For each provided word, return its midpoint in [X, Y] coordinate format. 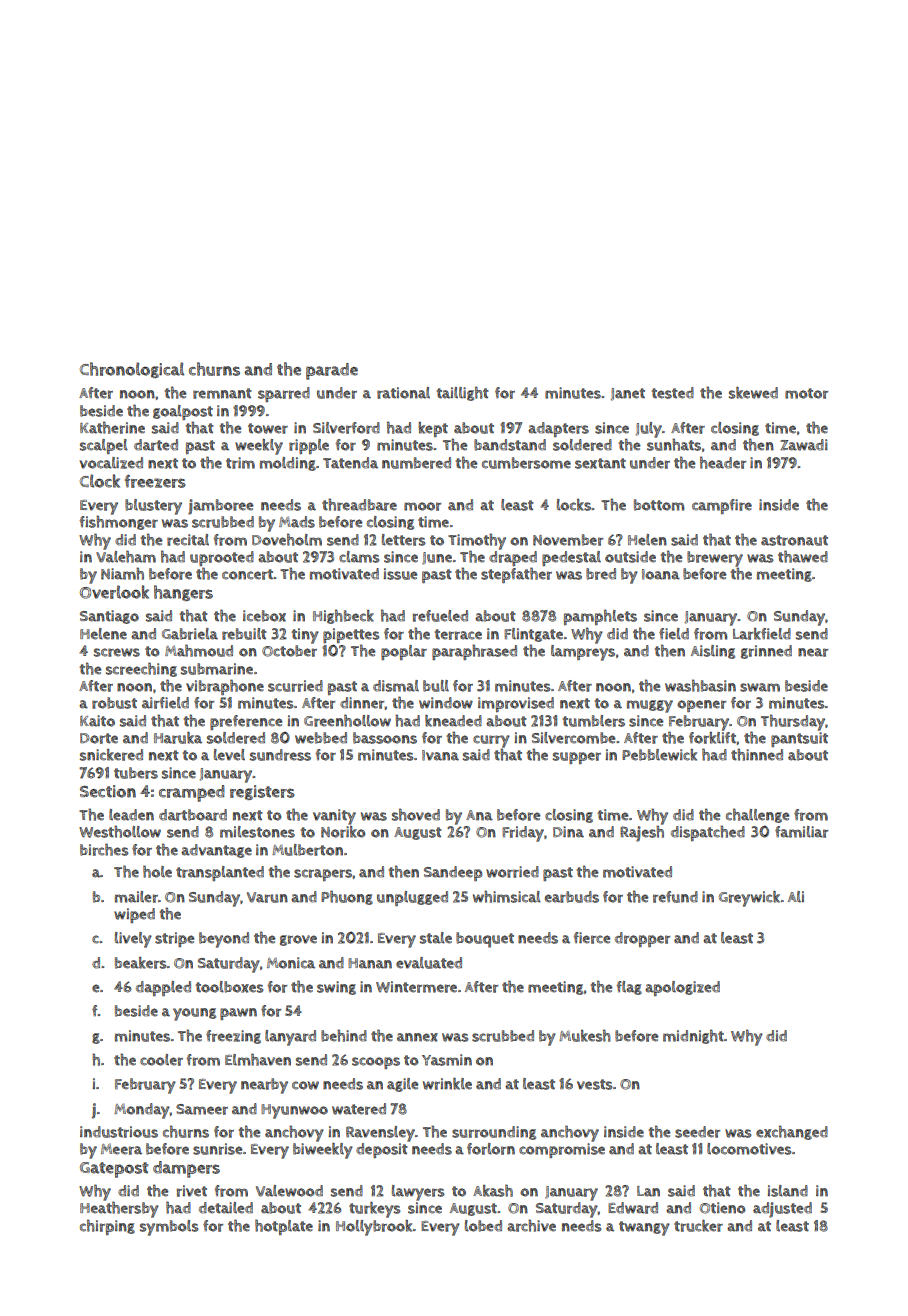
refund [675, 897]
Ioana [661, 574]
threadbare [359, 504]
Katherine [112, 427]
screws [117, 652]
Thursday [793, 722]
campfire [722, 506]
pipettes [351, 635]
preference [246, 722]
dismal [396, 686]
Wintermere [416, 987]
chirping [107, 1227]
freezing [233, 1037]
